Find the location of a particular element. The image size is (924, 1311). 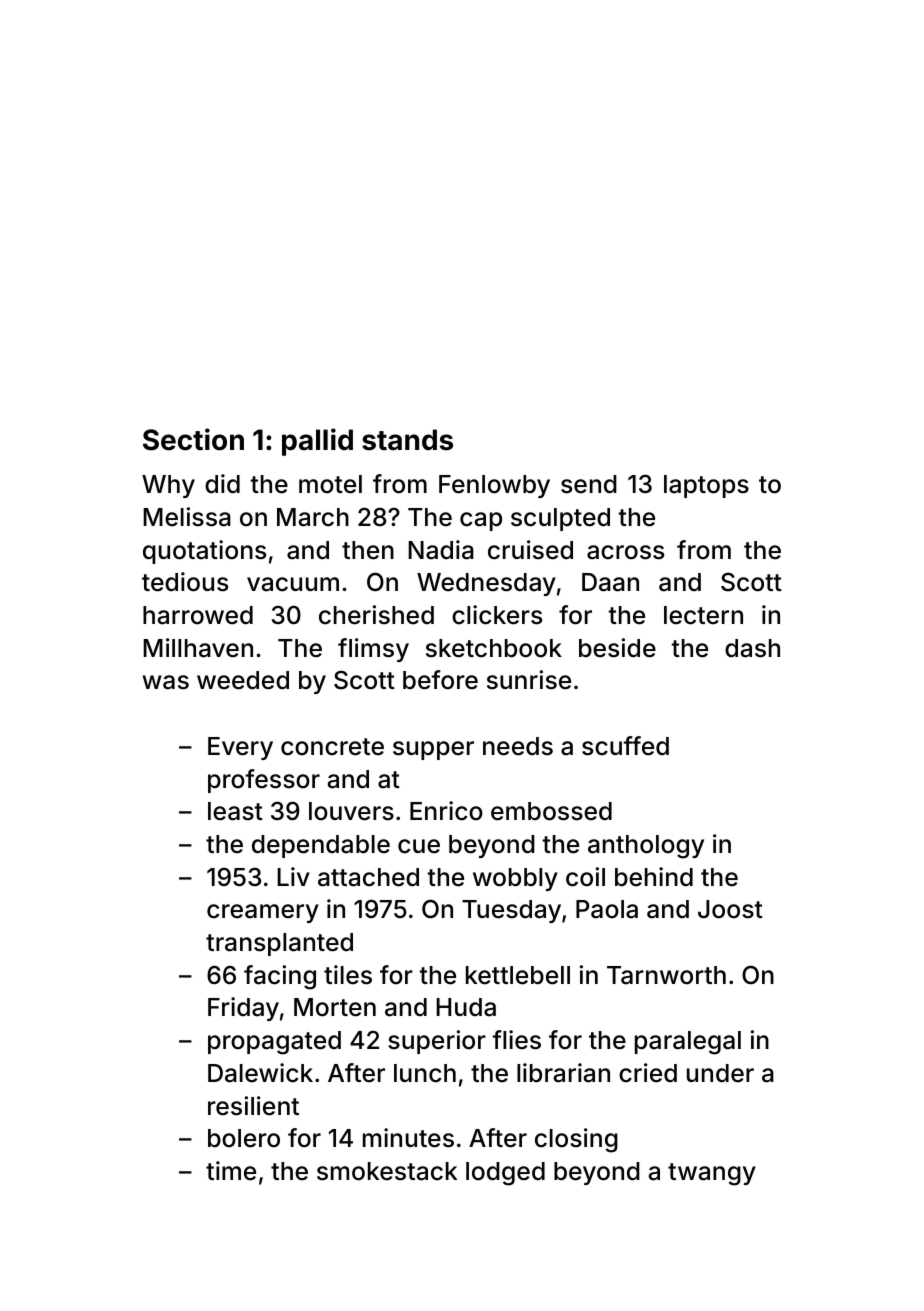

stands is located at coordinates (407, 440).
